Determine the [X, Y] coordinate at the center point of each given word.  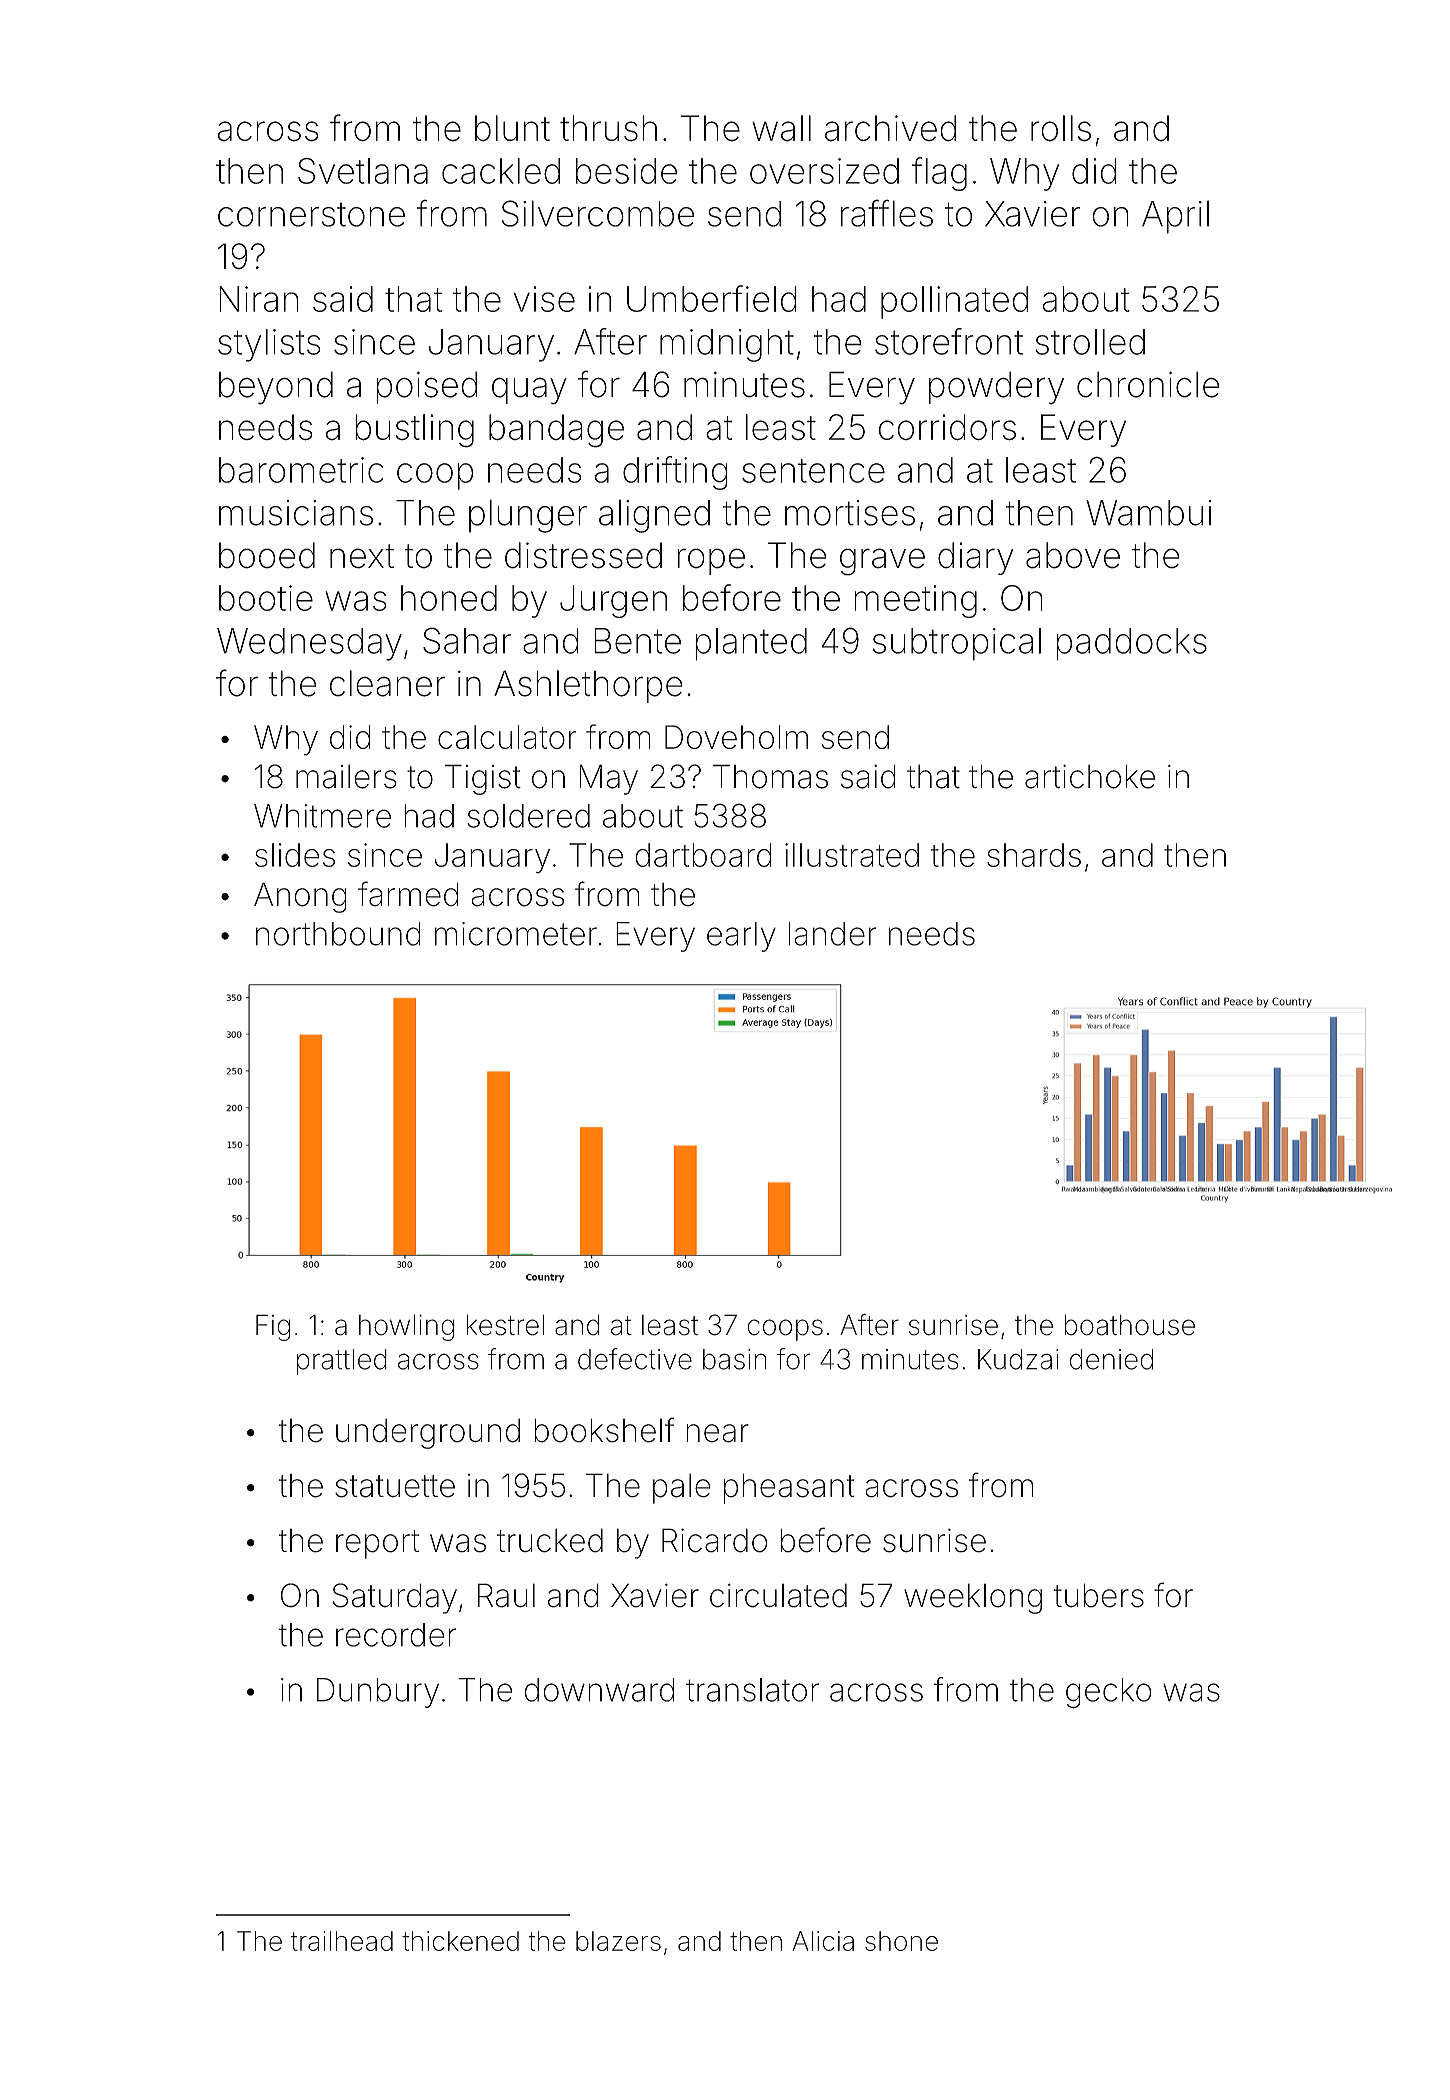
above [1073, 555]
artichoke [1090, 776]
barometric [301, 470]
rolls [1061, 128]
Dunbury [378, 1693]
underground [428, 1433]
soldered [528, 816]
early [741, 937]
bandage [556, 431]
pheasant [789, 1488]
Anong [300, 897]
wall [781, 128]
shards [1034, 855]
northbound [338, 934]
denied [1111, 1359]
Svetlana [363, 171]
